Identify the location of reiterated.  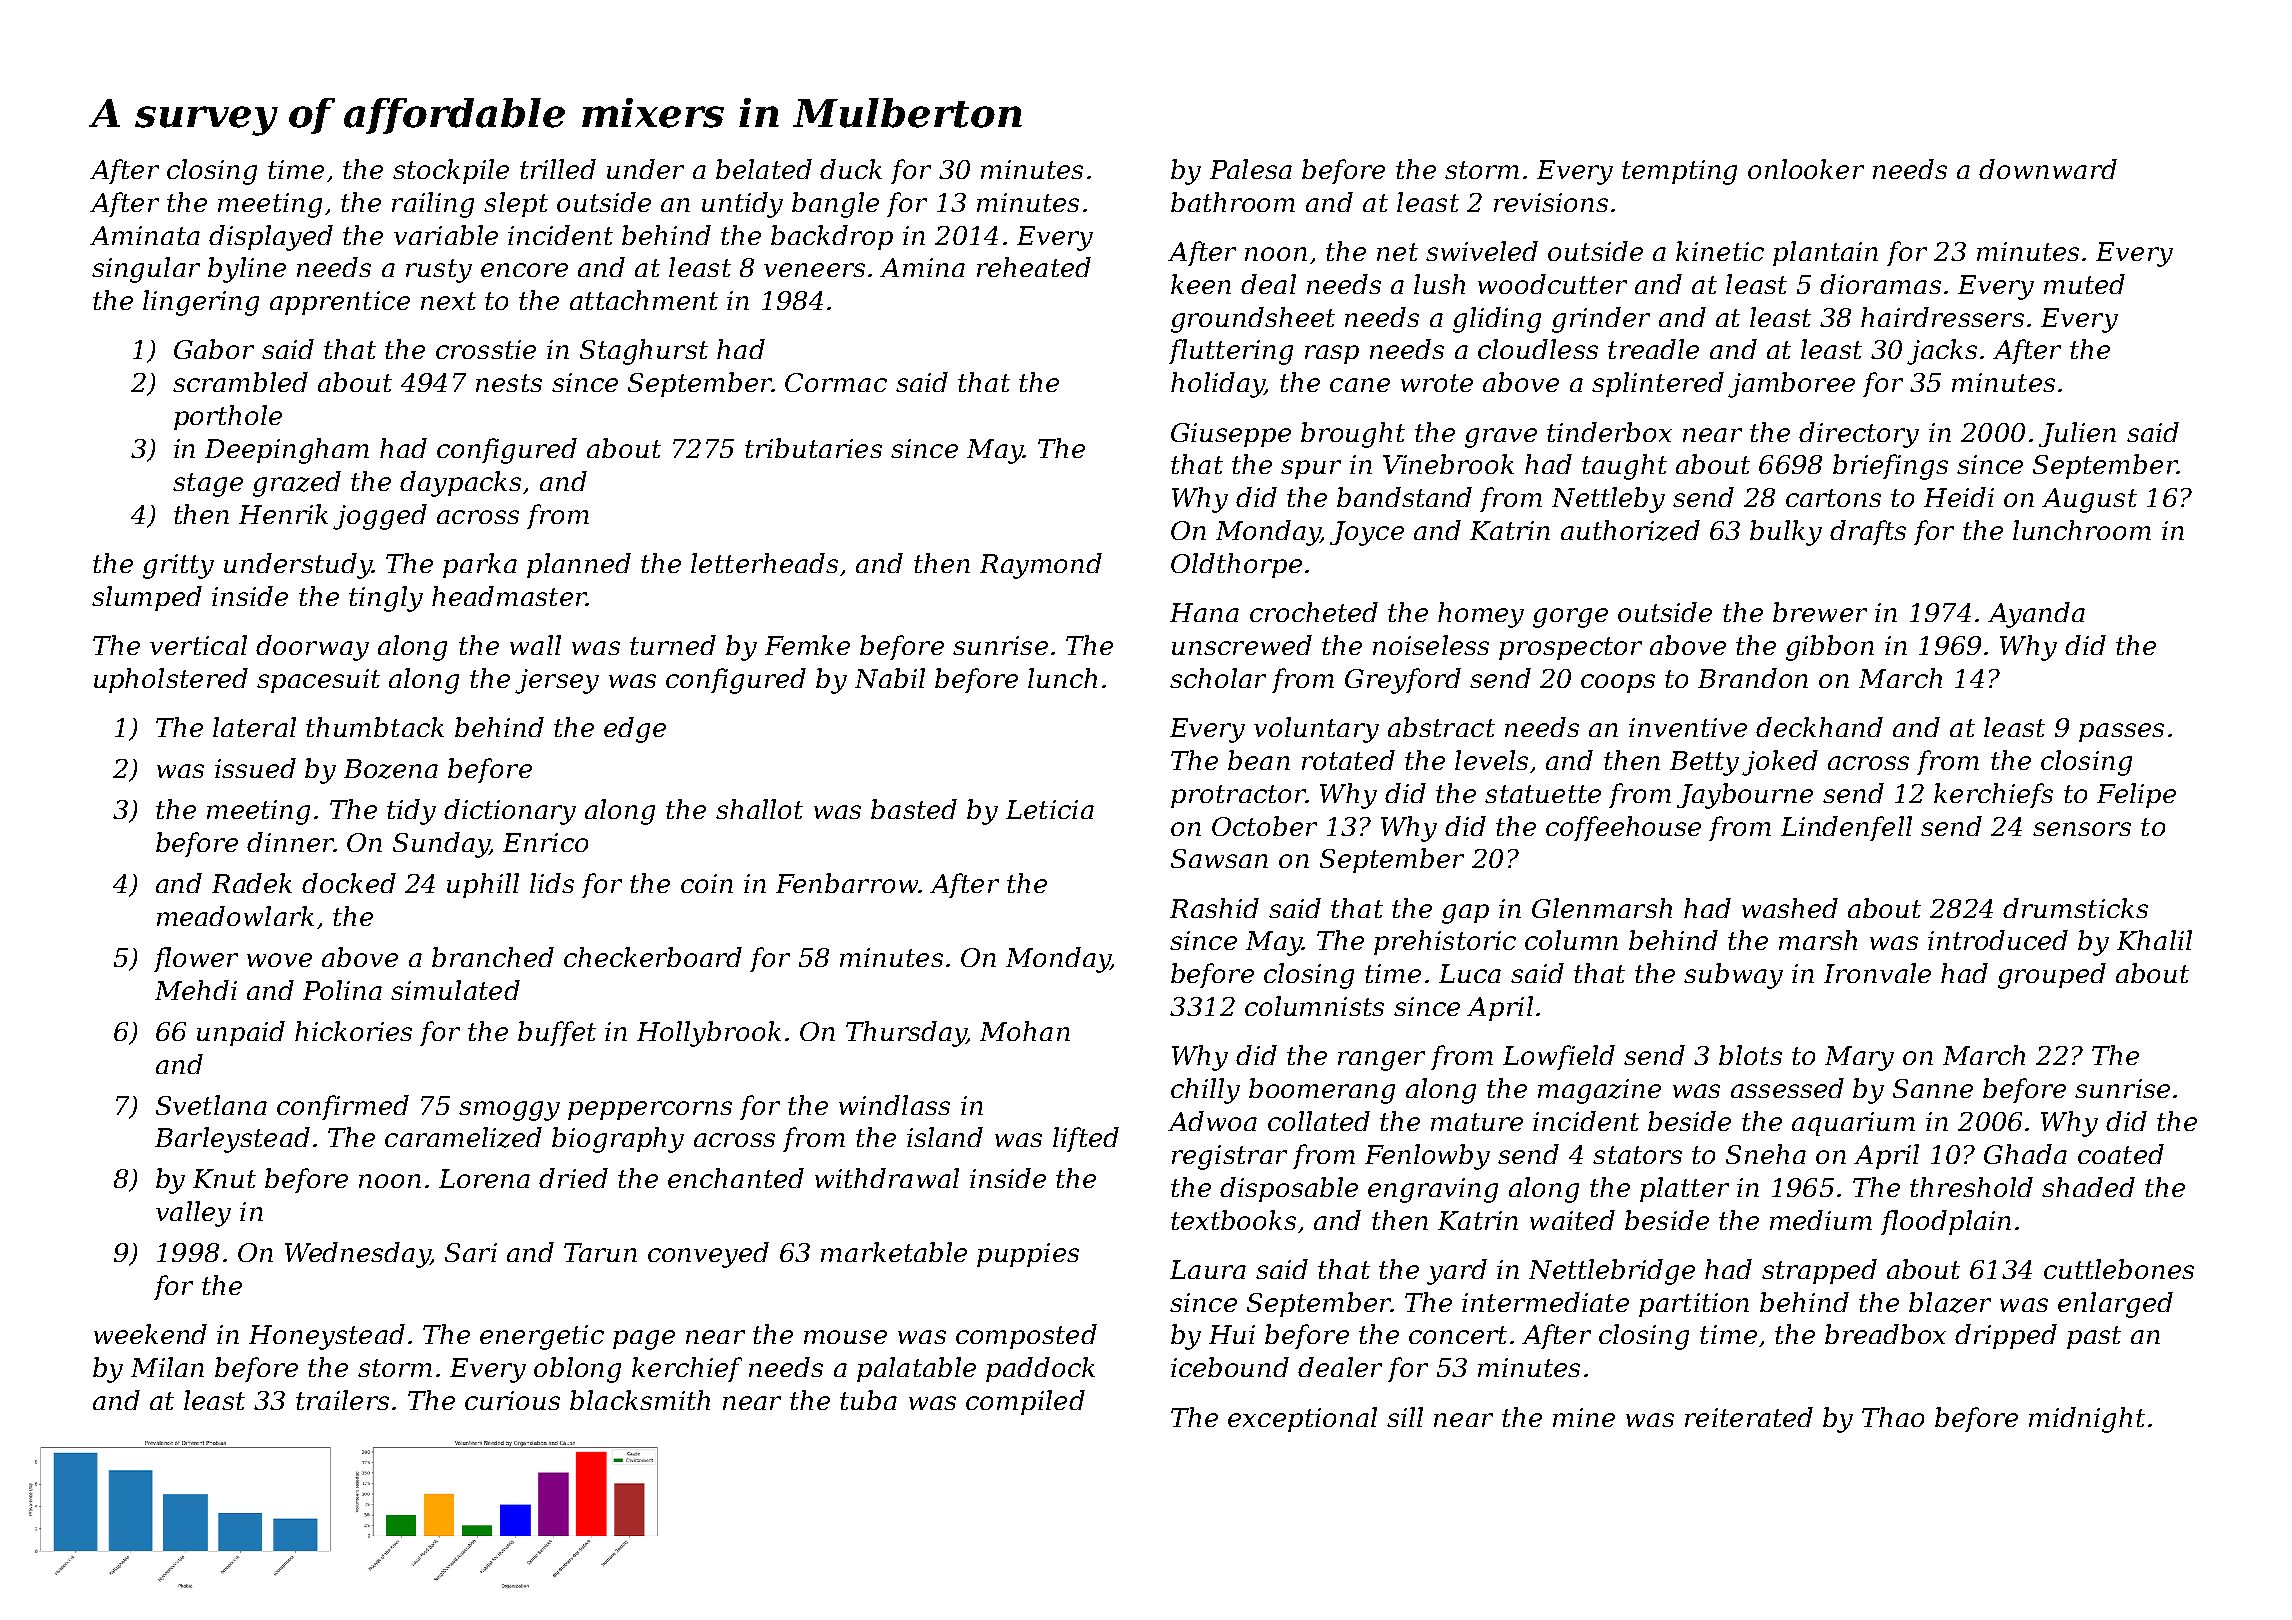
(1749, 1417).
